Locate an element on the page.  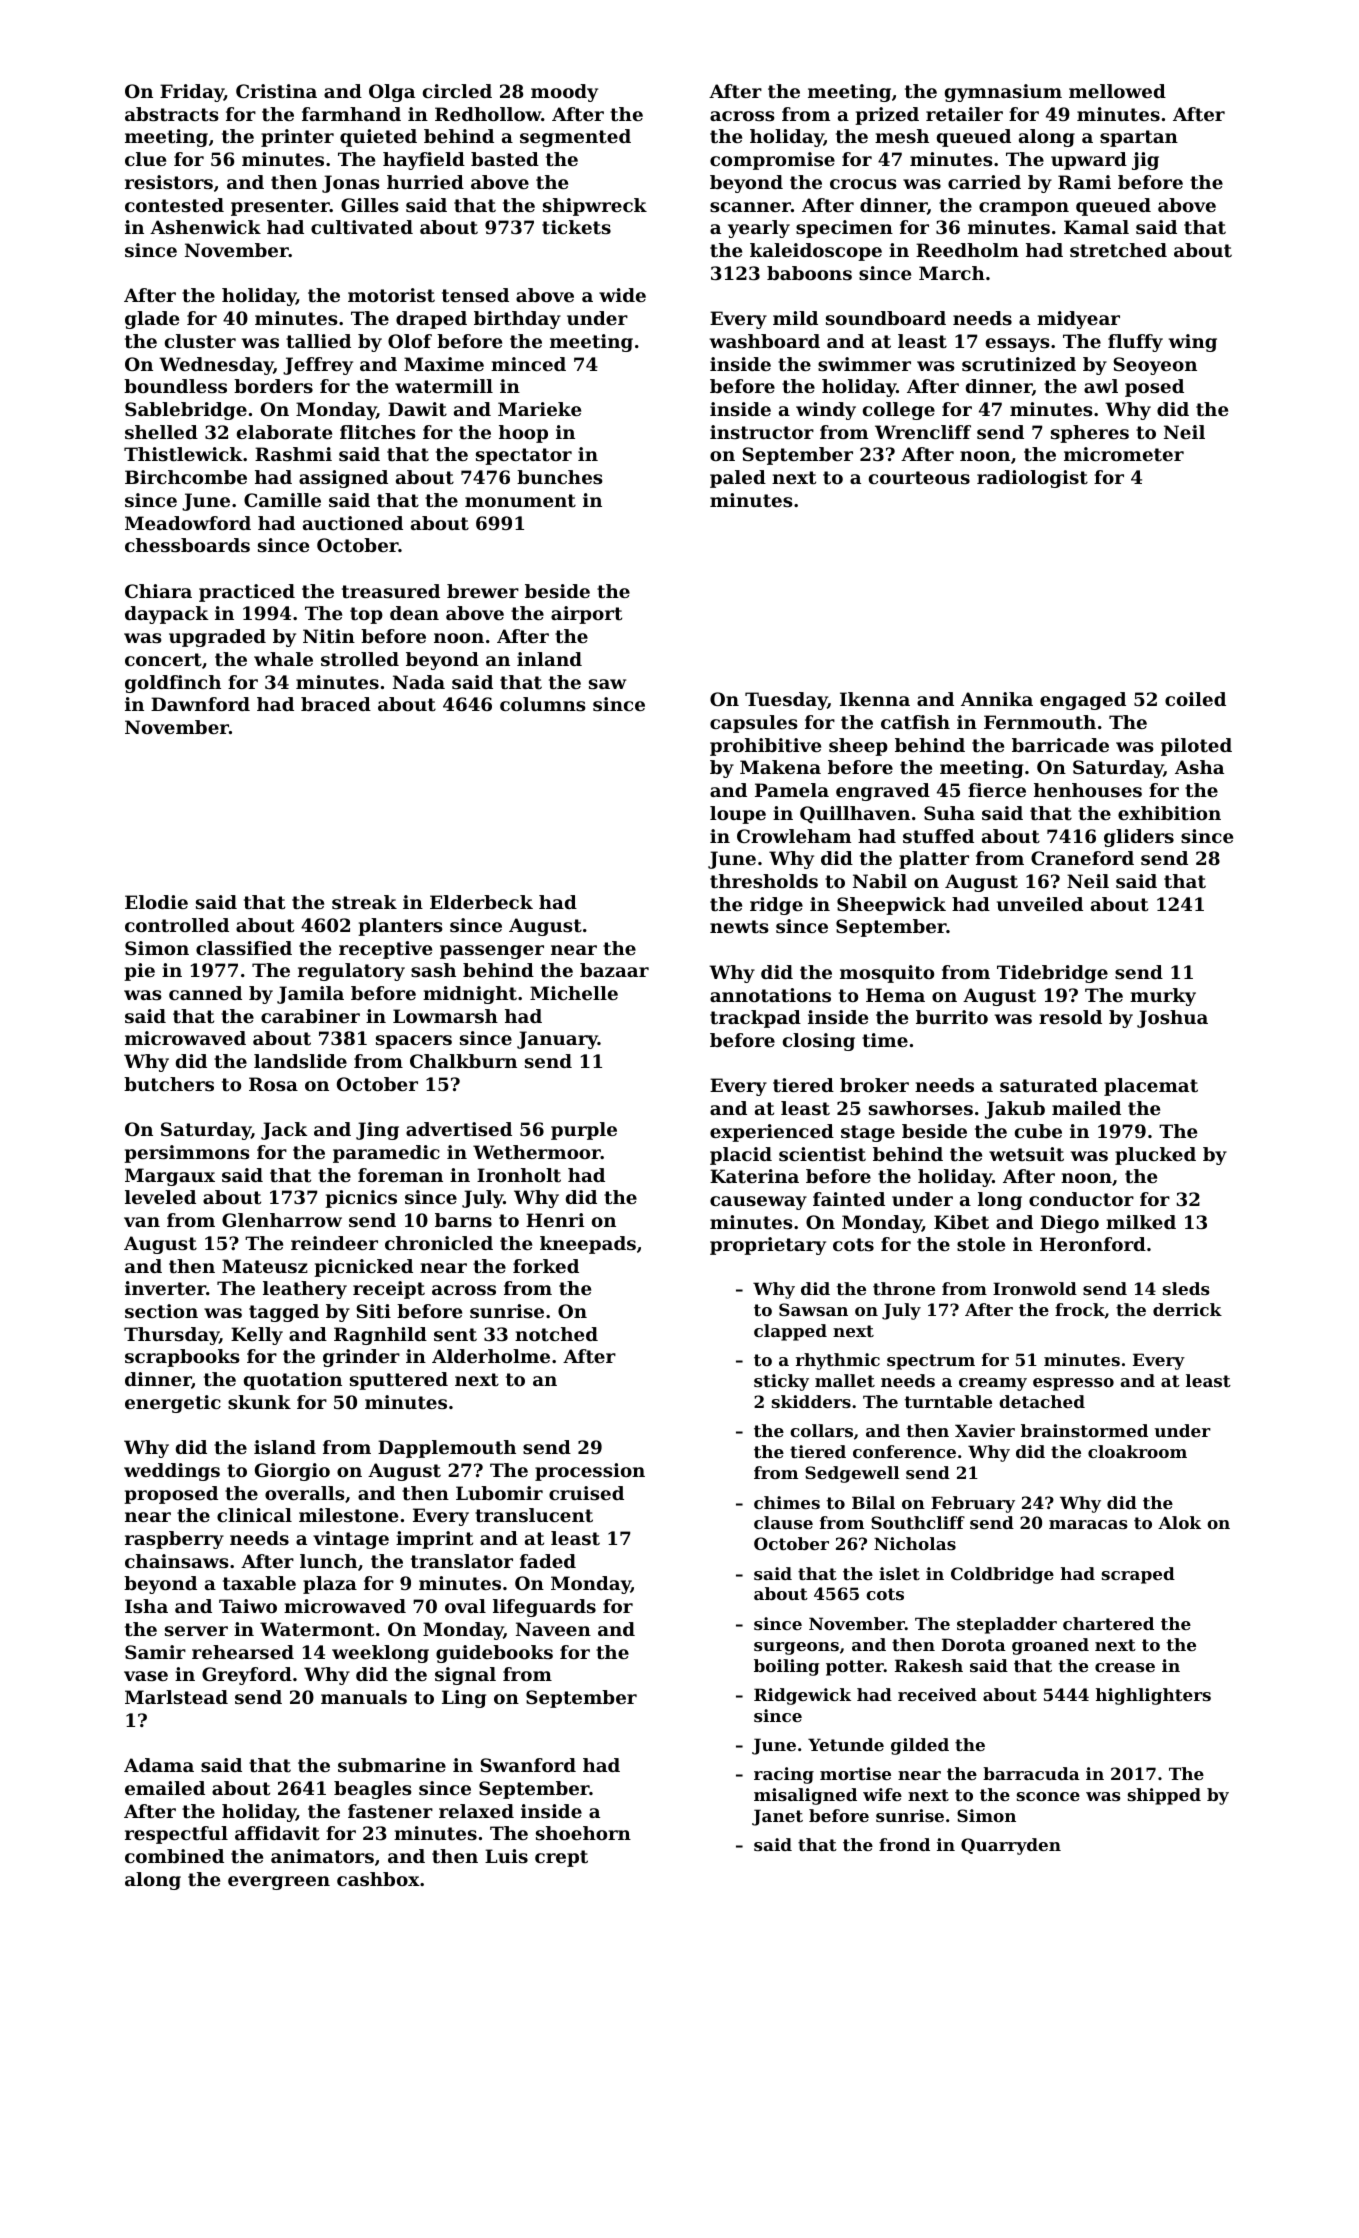
Ikenna is located at coordinates (875, 699).
